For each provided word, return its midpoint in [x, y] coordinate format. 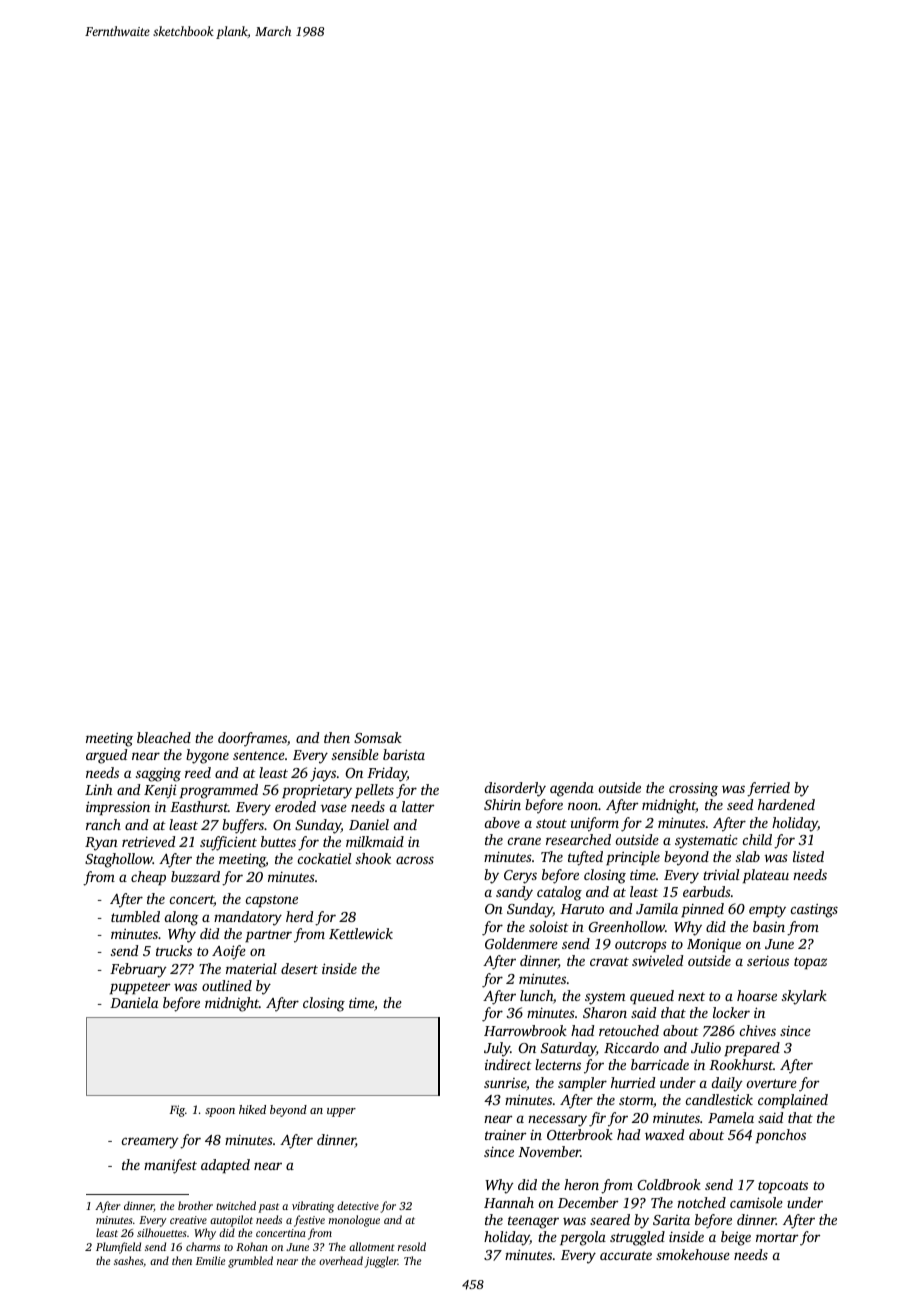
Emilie [211, 1260]
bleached [164, 737]
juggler [381, 1262]
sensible [355, 754]
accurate [626, 1255]
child [757, 839]
